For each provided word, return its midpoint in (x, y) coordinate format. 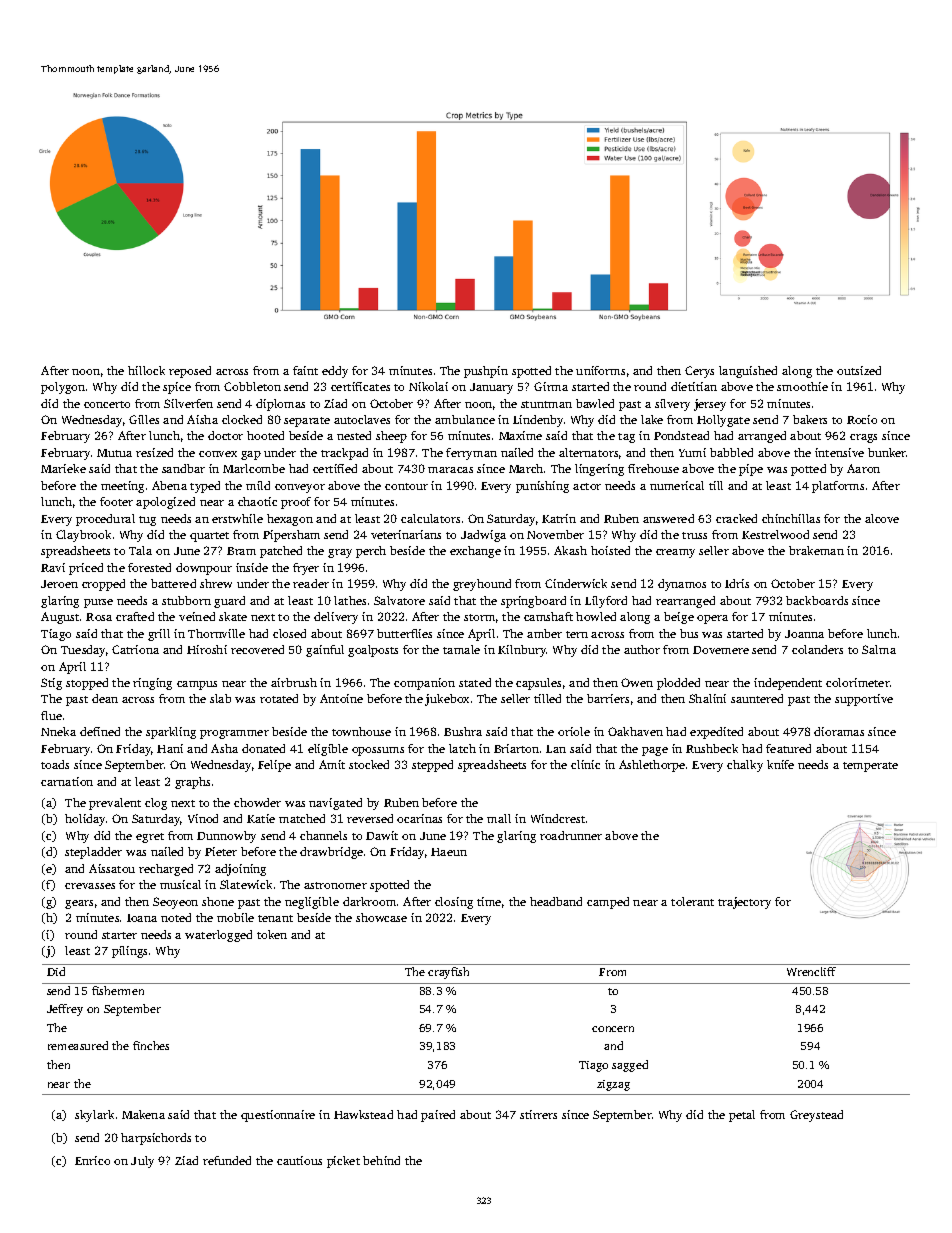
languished (748, 372)
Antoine (341, 698)
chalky (745, 766)
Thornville (216, 633)
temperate (870, 767)
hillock (146, 370)
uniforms (600, 370)
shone (218, 901)
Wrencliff (811, 971)
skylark (94, 1116)
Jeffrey (65, 1010)
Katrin (559, 518)
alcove (882, 518)
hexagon (290, 520)
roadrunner (571, 835)
